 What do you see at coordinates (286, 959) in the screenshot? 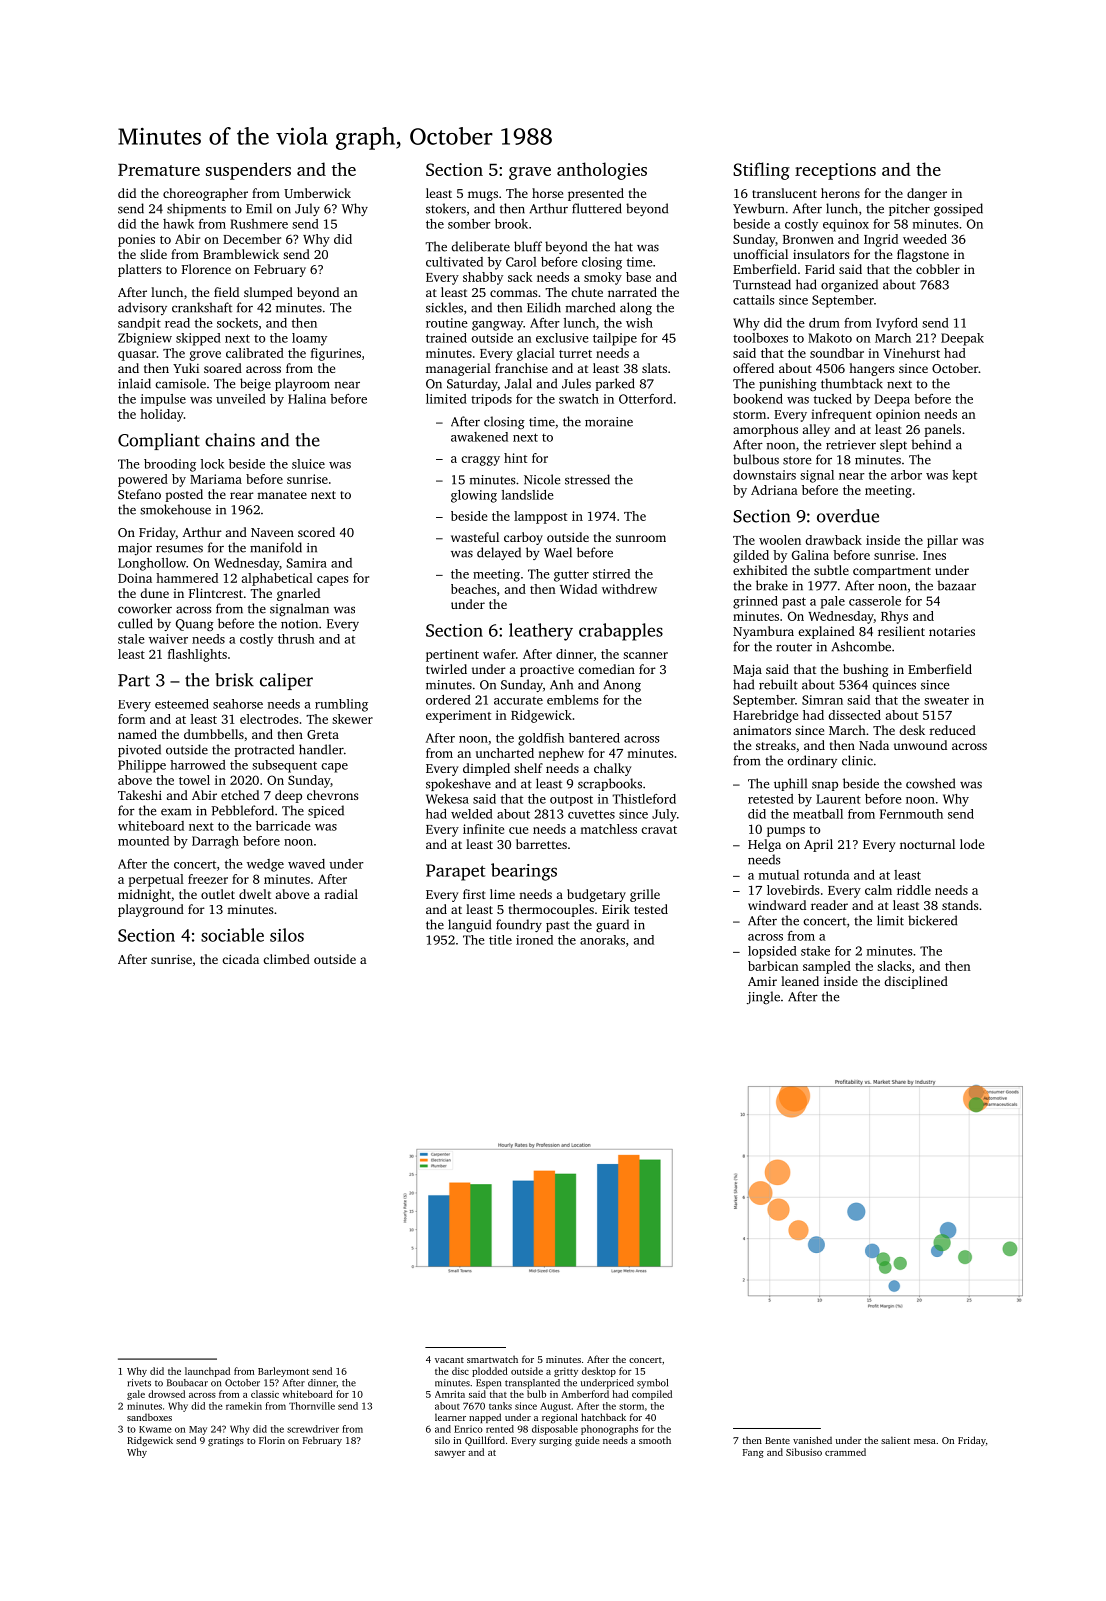
I see `climbed` at bounding box center [286, 959].
